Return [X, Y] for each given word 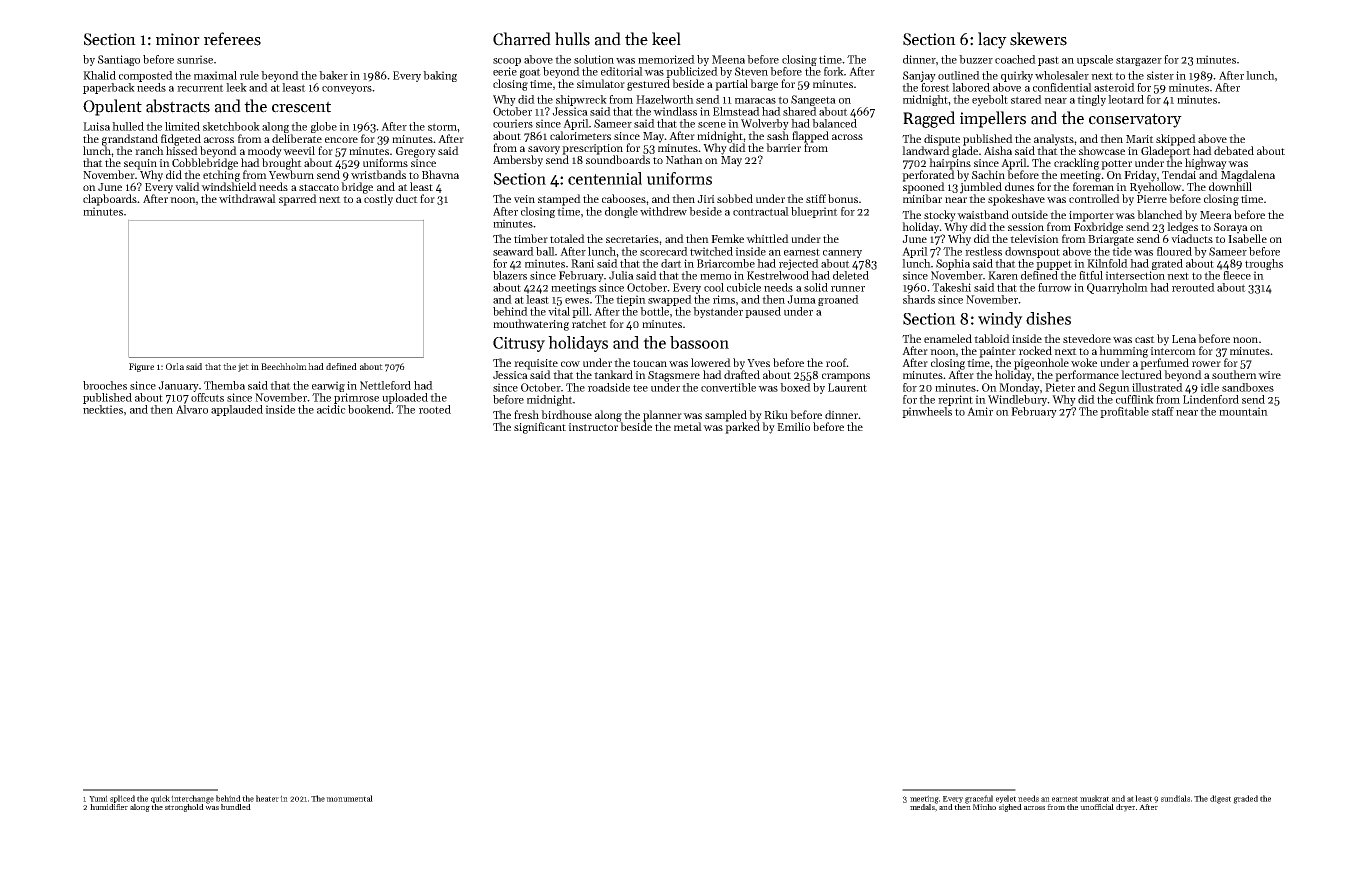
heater [267, 798]
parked [742, 428]
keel [666, 39]
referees [232, 39]
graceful [979, 799]
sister [1160, 75]
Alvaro [192, 409]
